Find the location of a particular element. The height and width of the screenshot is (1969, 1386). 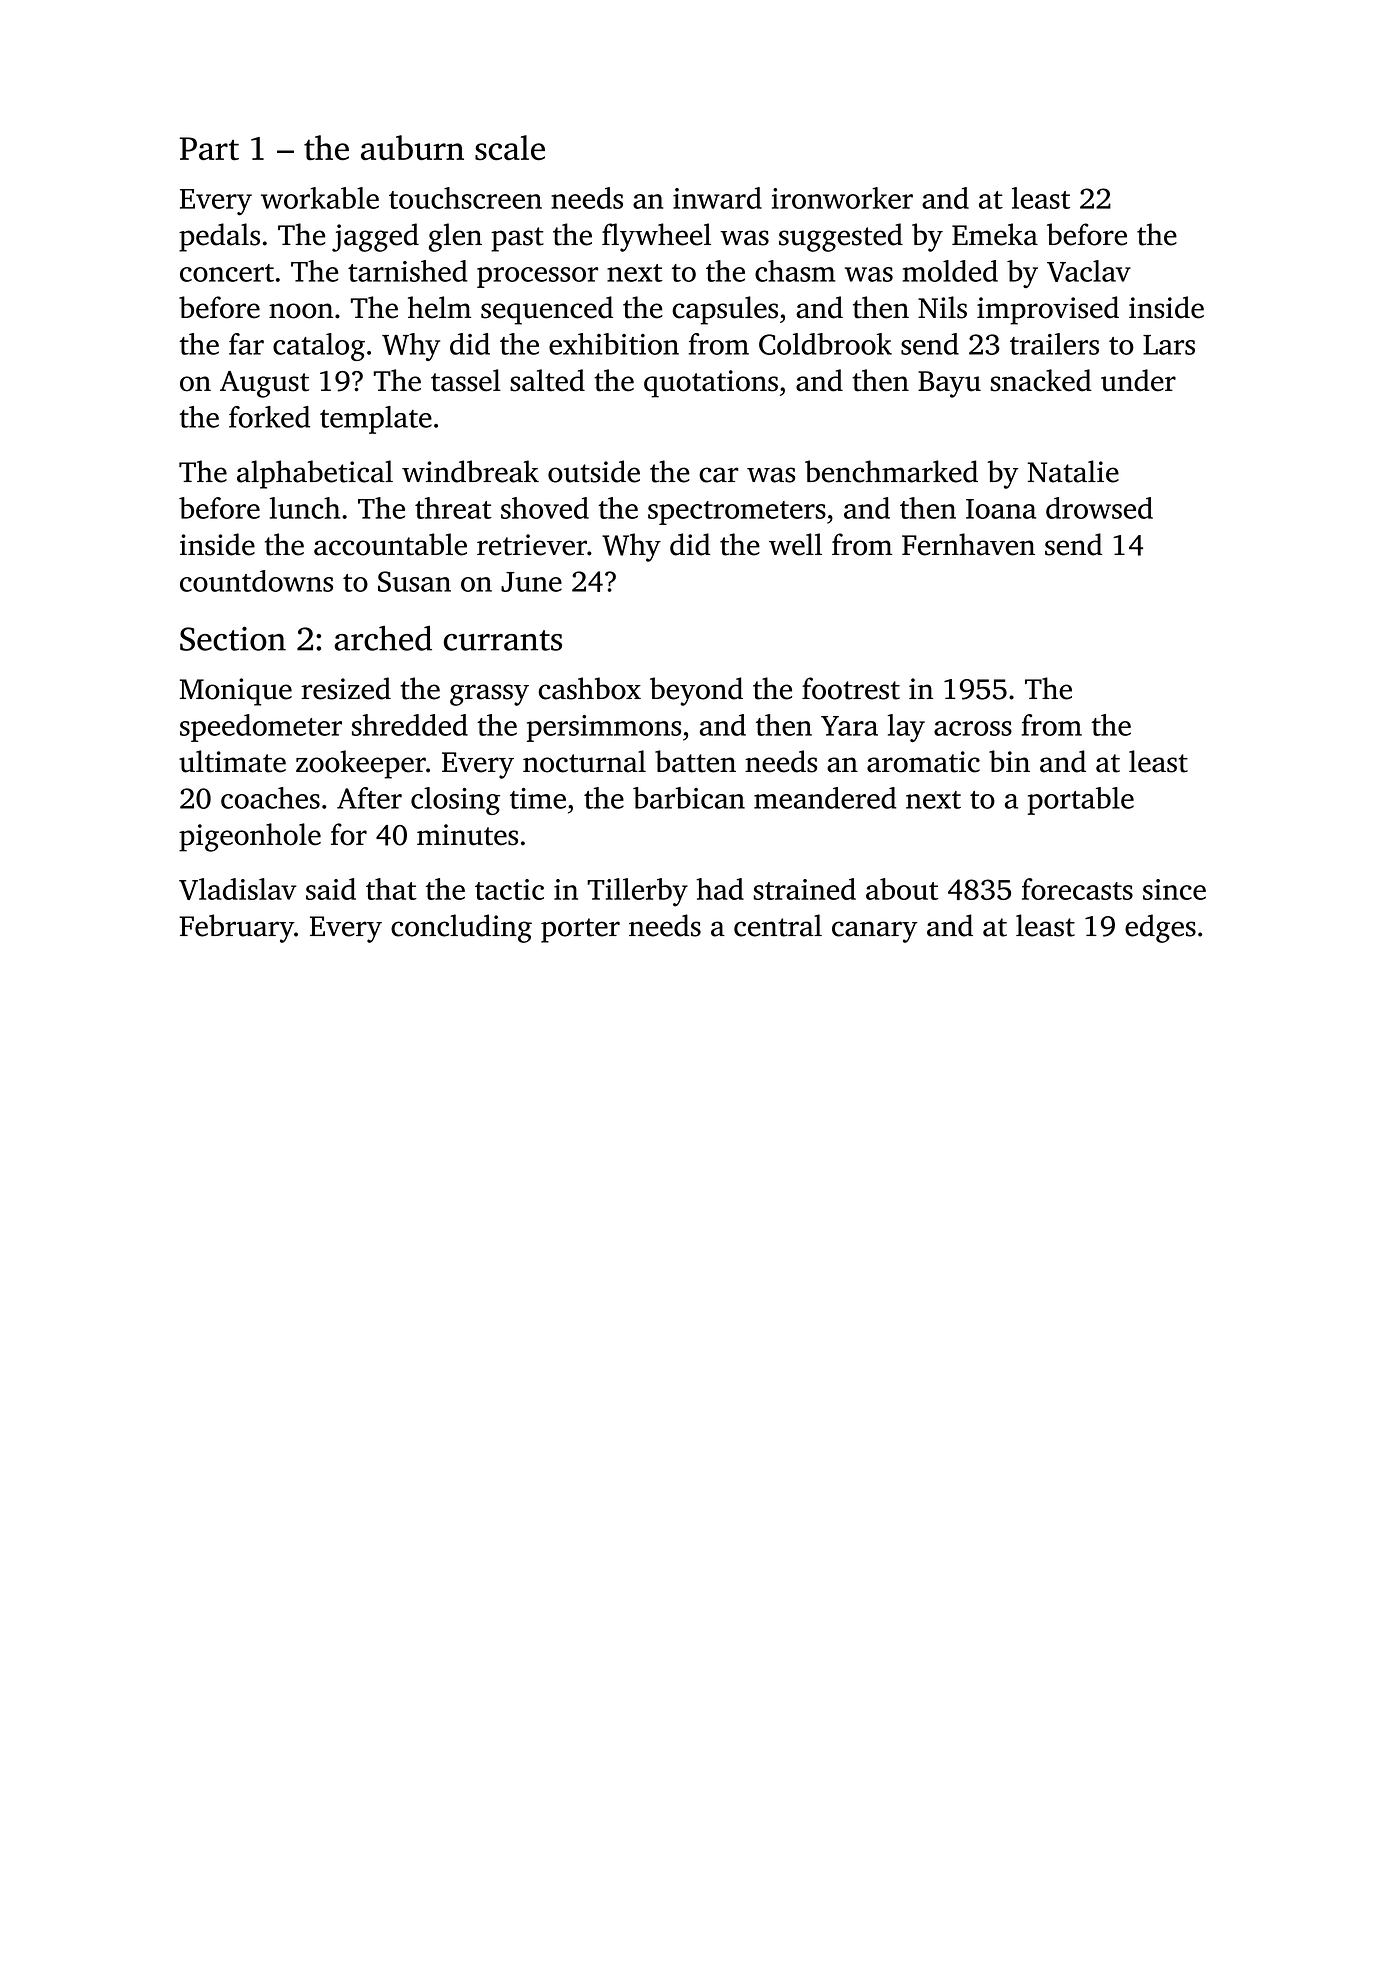

auburn is located at coordinates (412, 147).
